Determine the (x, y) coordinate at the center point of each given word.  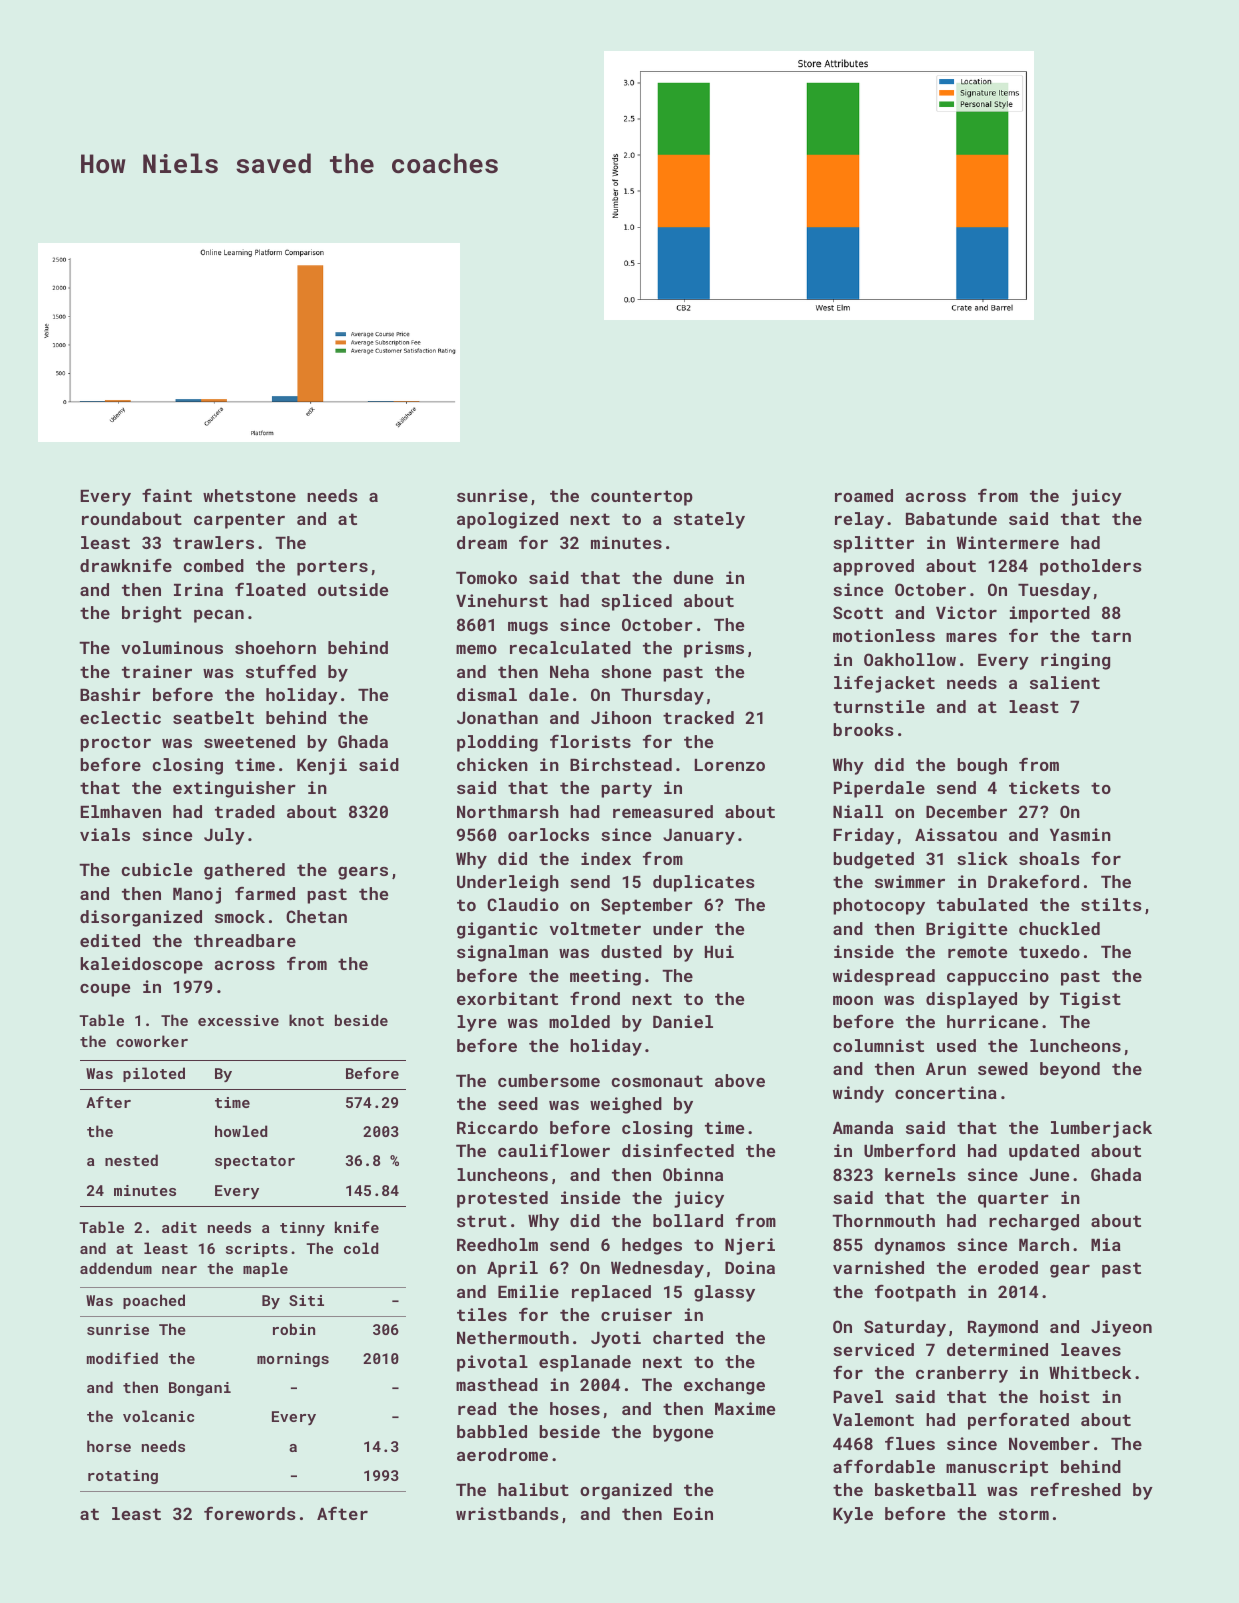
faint (167, 495)
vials (105, 834)
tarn (1111, 636)
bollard (688, 1220)
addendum (116, 1268)
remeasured (663, 811)
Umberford (909, 1150)
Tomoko (486, 577)
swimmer (910, 881)
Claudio (523, 904)
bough (982, 766)
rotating (123, 1477)
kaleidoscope (141, 965)
